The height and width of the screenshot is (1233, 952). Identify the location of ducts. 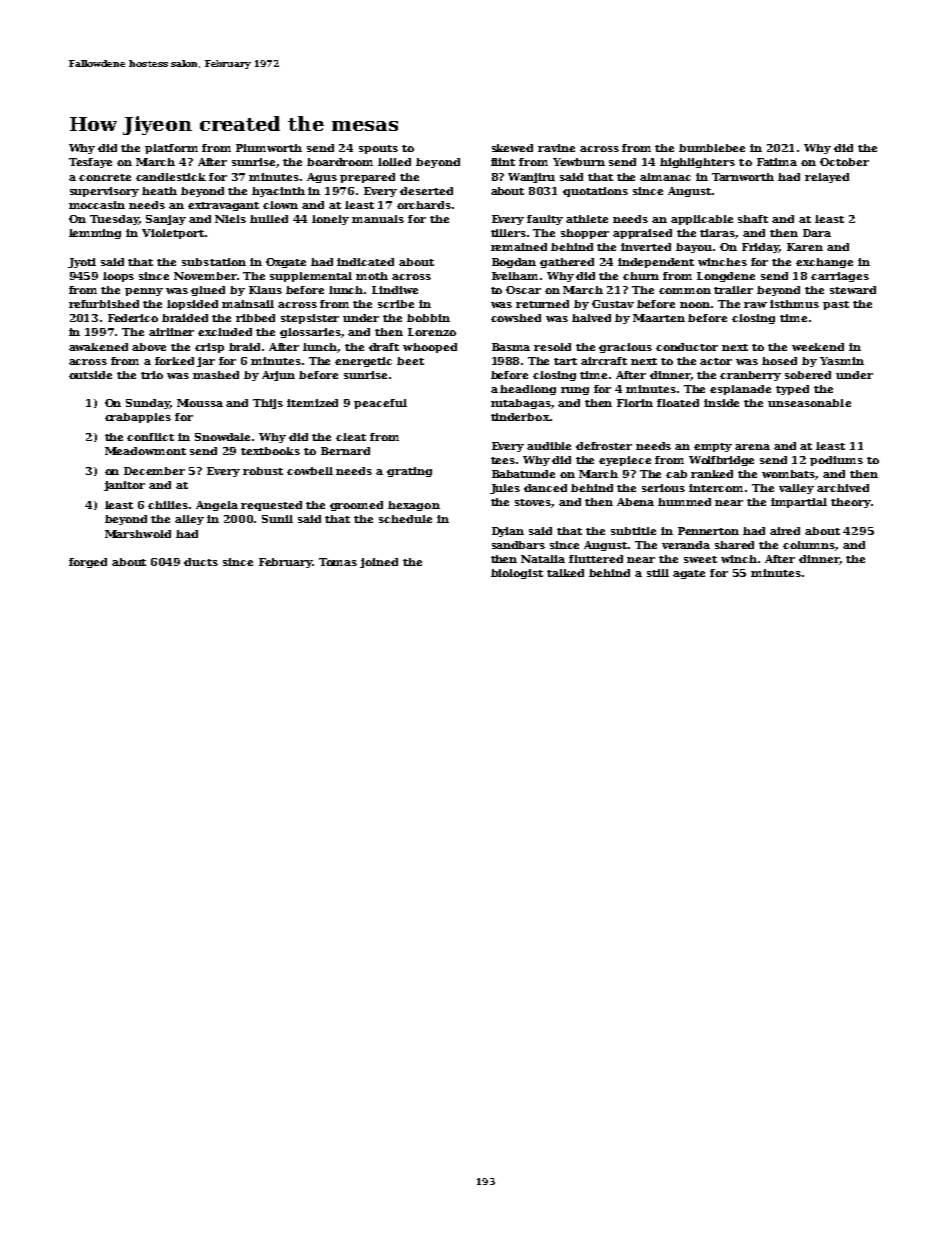
(201, 562).
